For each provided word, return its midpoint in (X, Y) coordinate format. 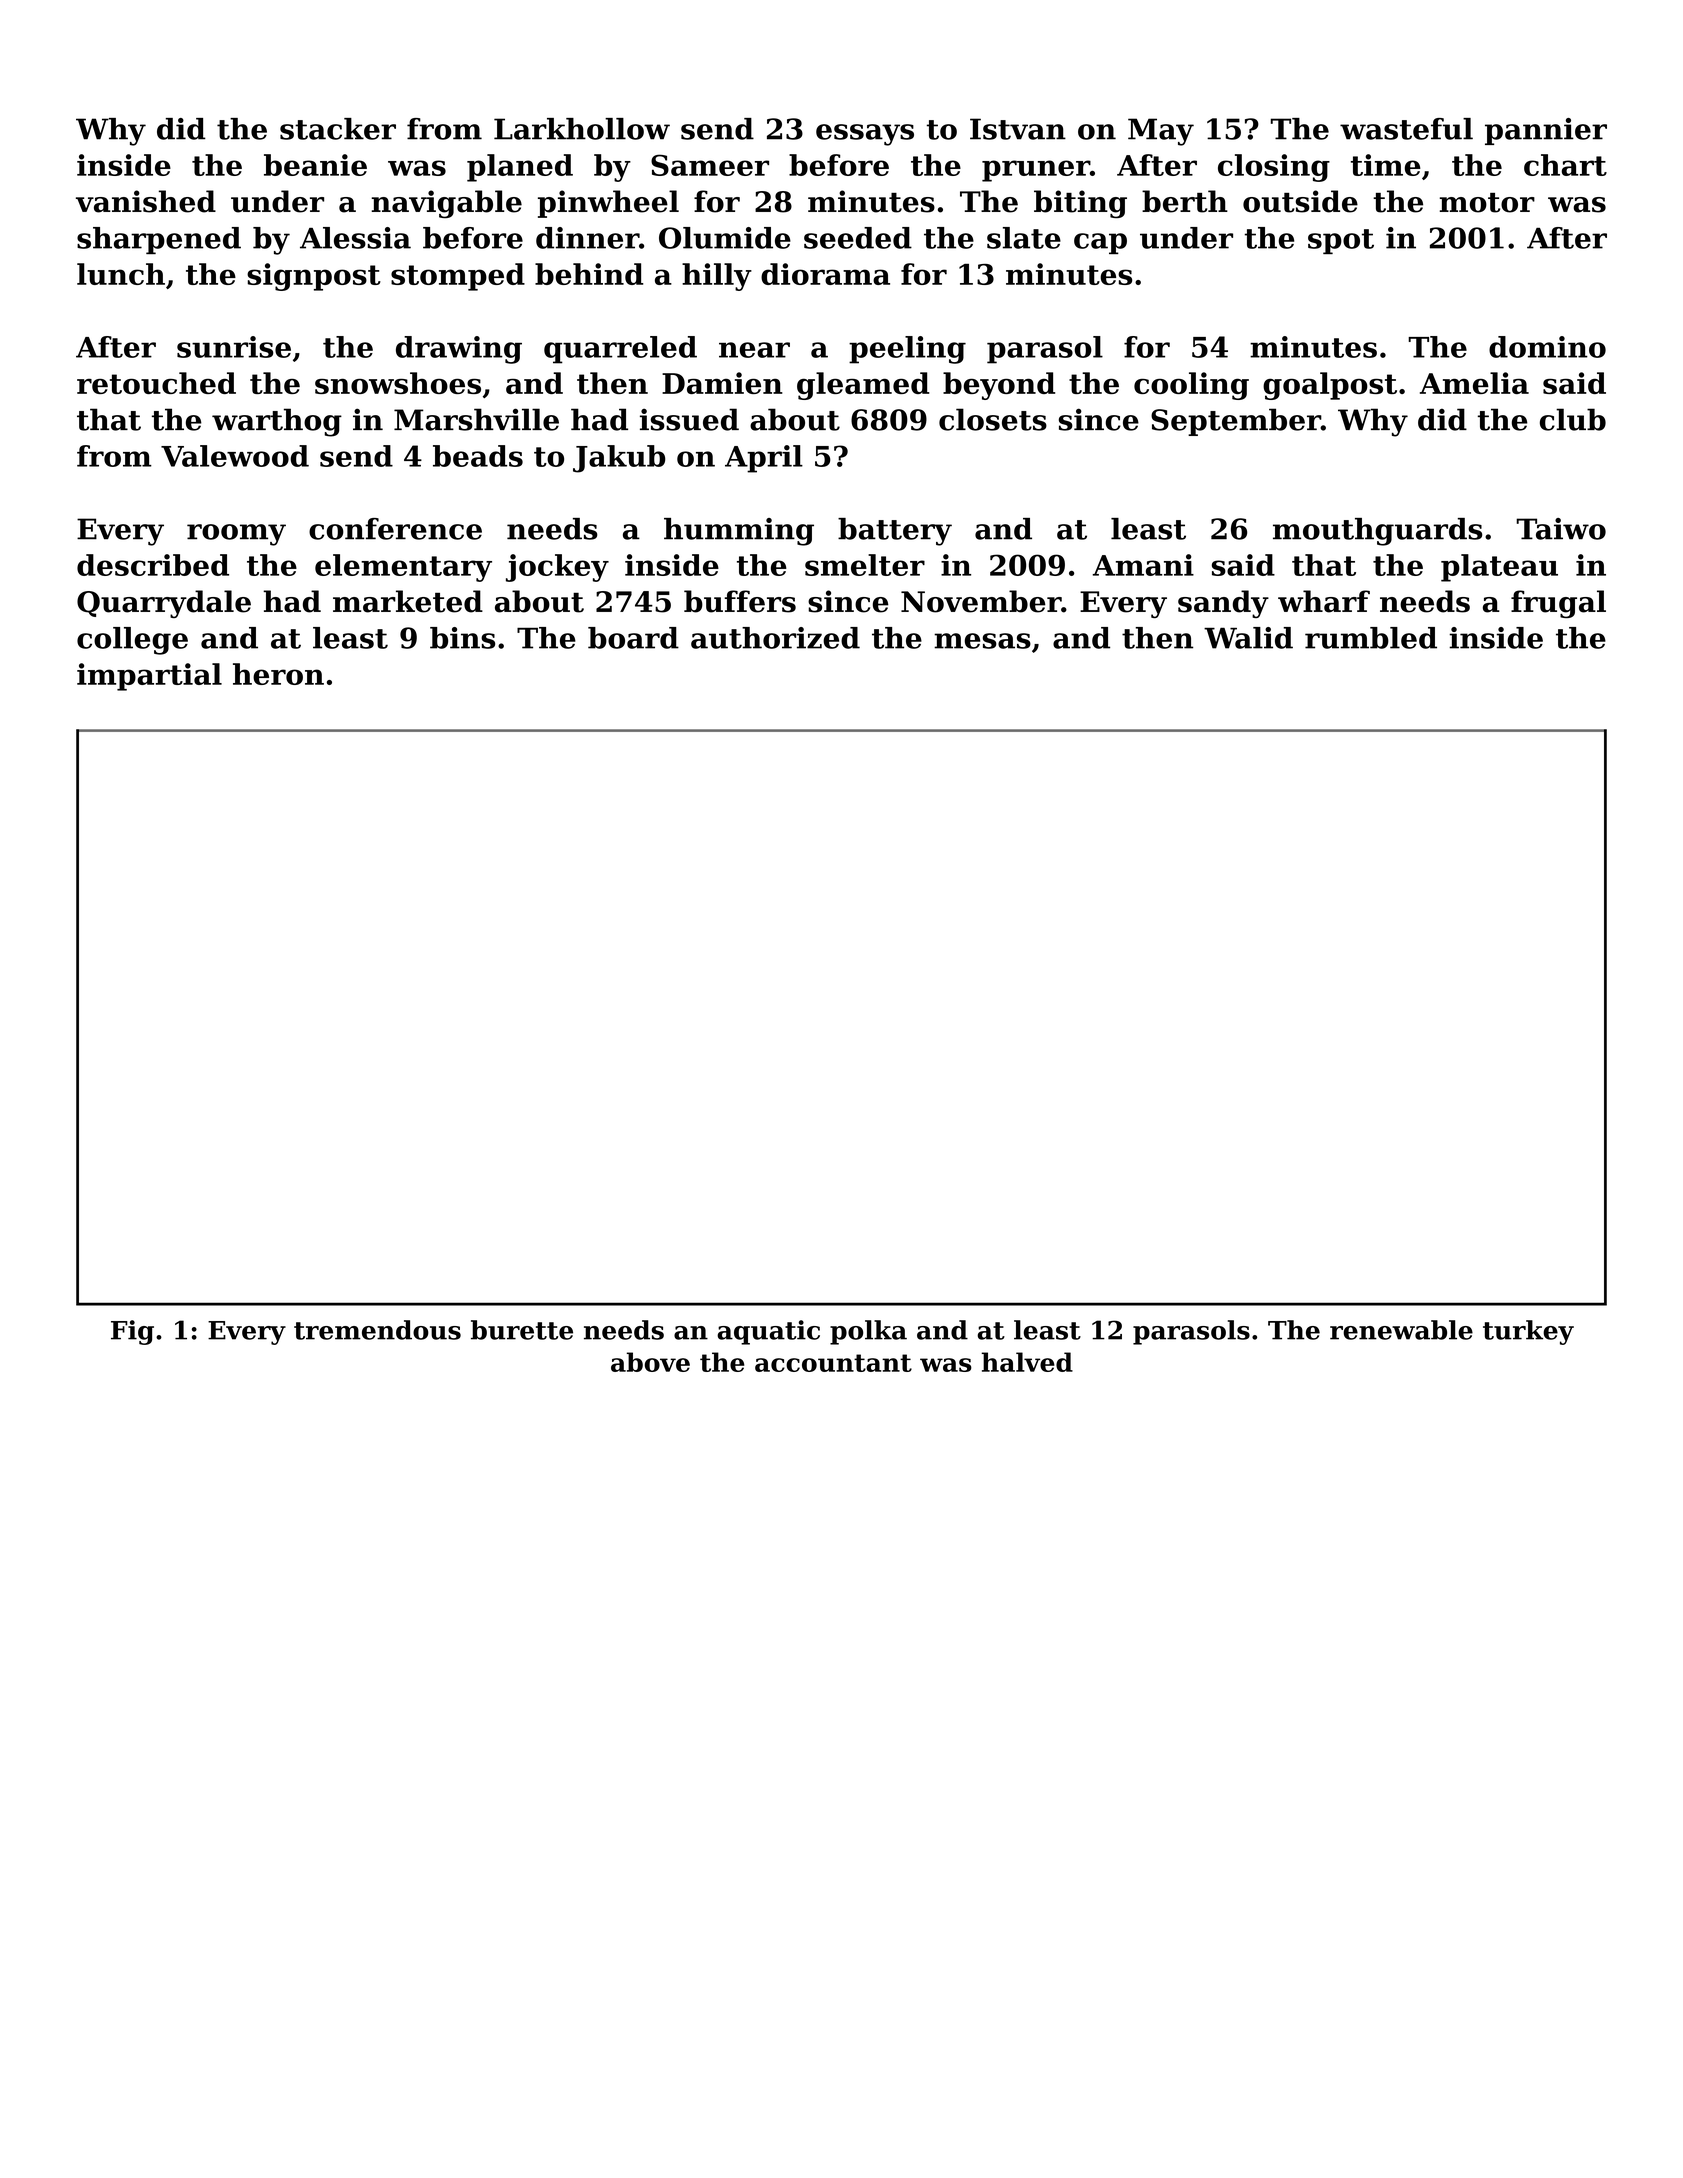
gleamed (863, 386)
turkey (1528, 1332)
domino (1547, 347)
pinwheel (608, 204)
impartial (149, 677)
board (633, 638)
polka (868, 1332)
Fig (132, 1332)
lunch (121, 274)
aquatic (768, 1332)
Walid (1248, 638)
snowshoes (398, 383)
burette (522, 1330)
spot (1341, 241)
